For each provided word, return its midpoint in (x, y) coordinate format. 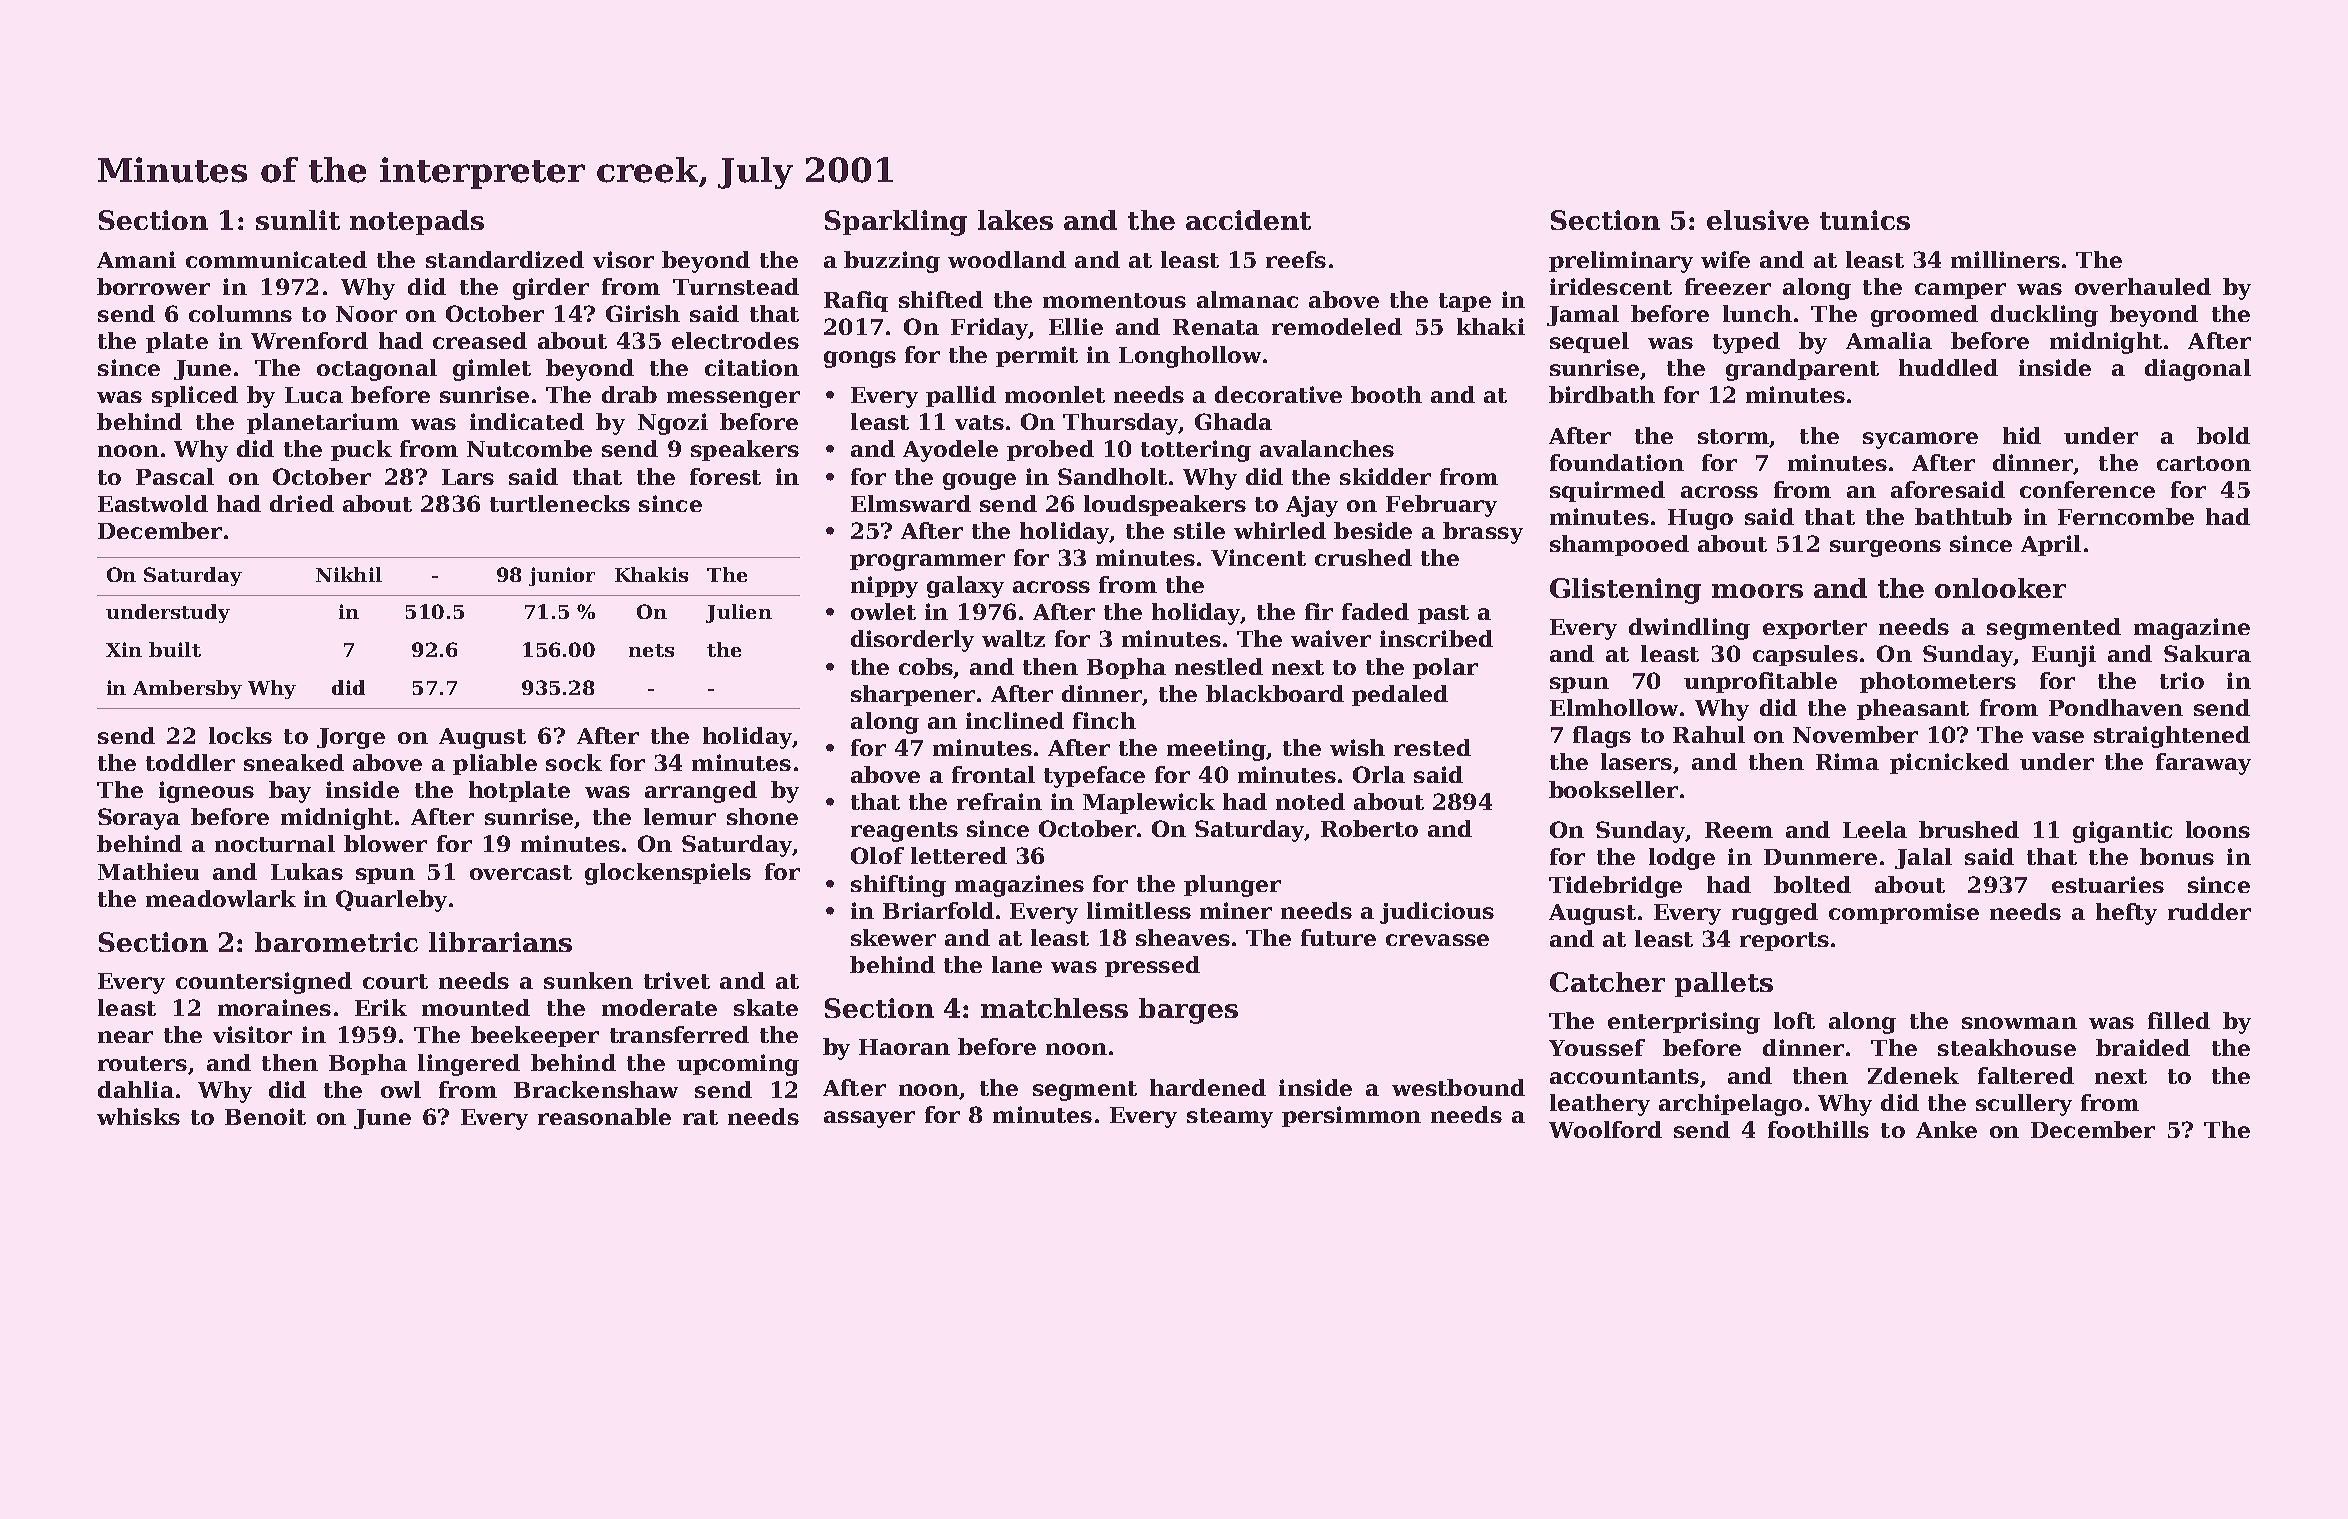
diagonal (2198, 370)
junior (562, 576)
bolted (1812, 884)
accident (1248, 220)
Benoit (265, 1116)
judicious (1437, 913)
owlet (883, 611)
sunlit (298, 220)
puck (361, 450)
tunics (1865, 220)
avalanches (1327, 448)
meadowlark (221, 898)
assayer (869, 1119)
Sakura (2207, 653)
